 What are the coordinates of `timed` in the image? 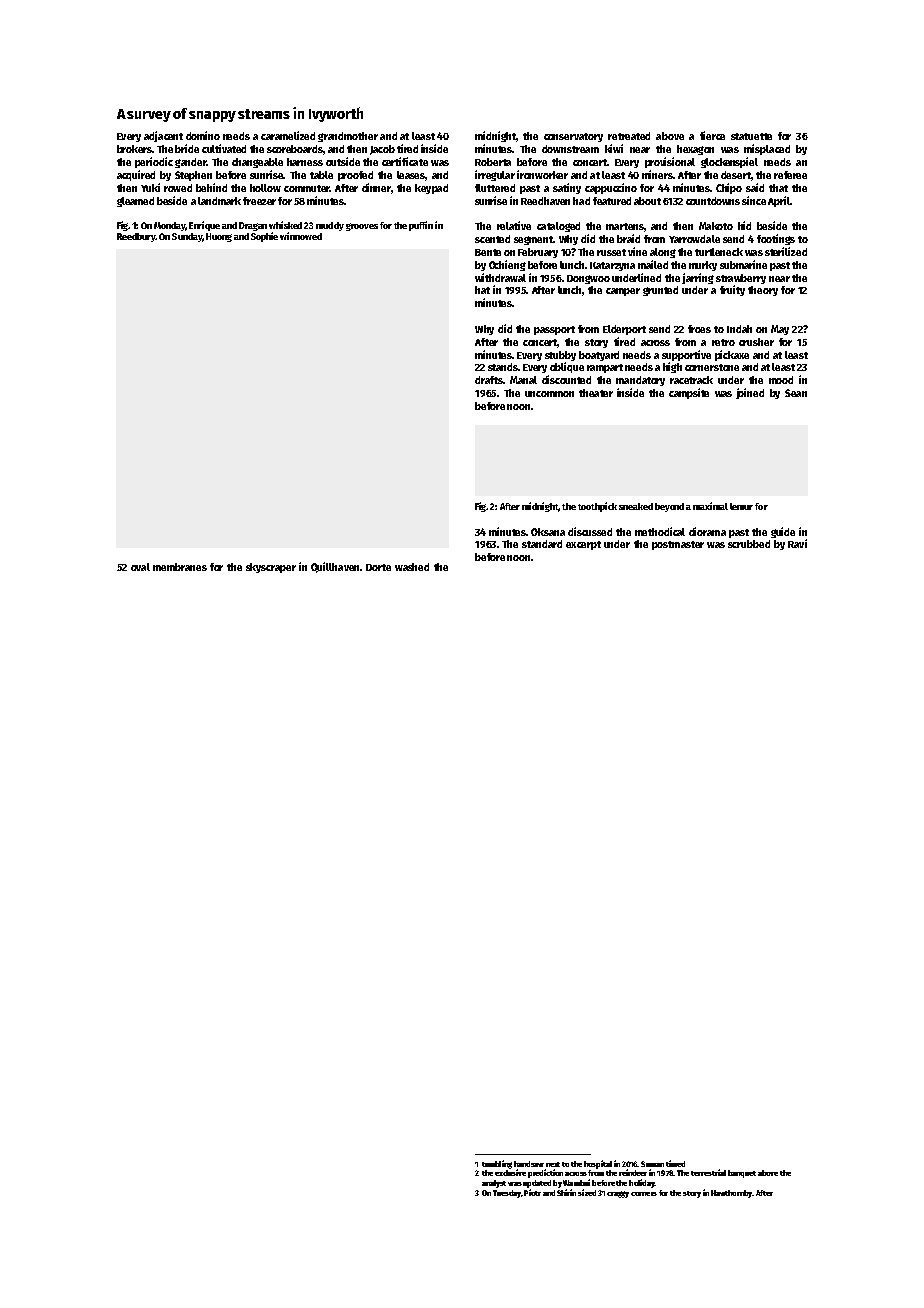 It's located at (675, 1163).
